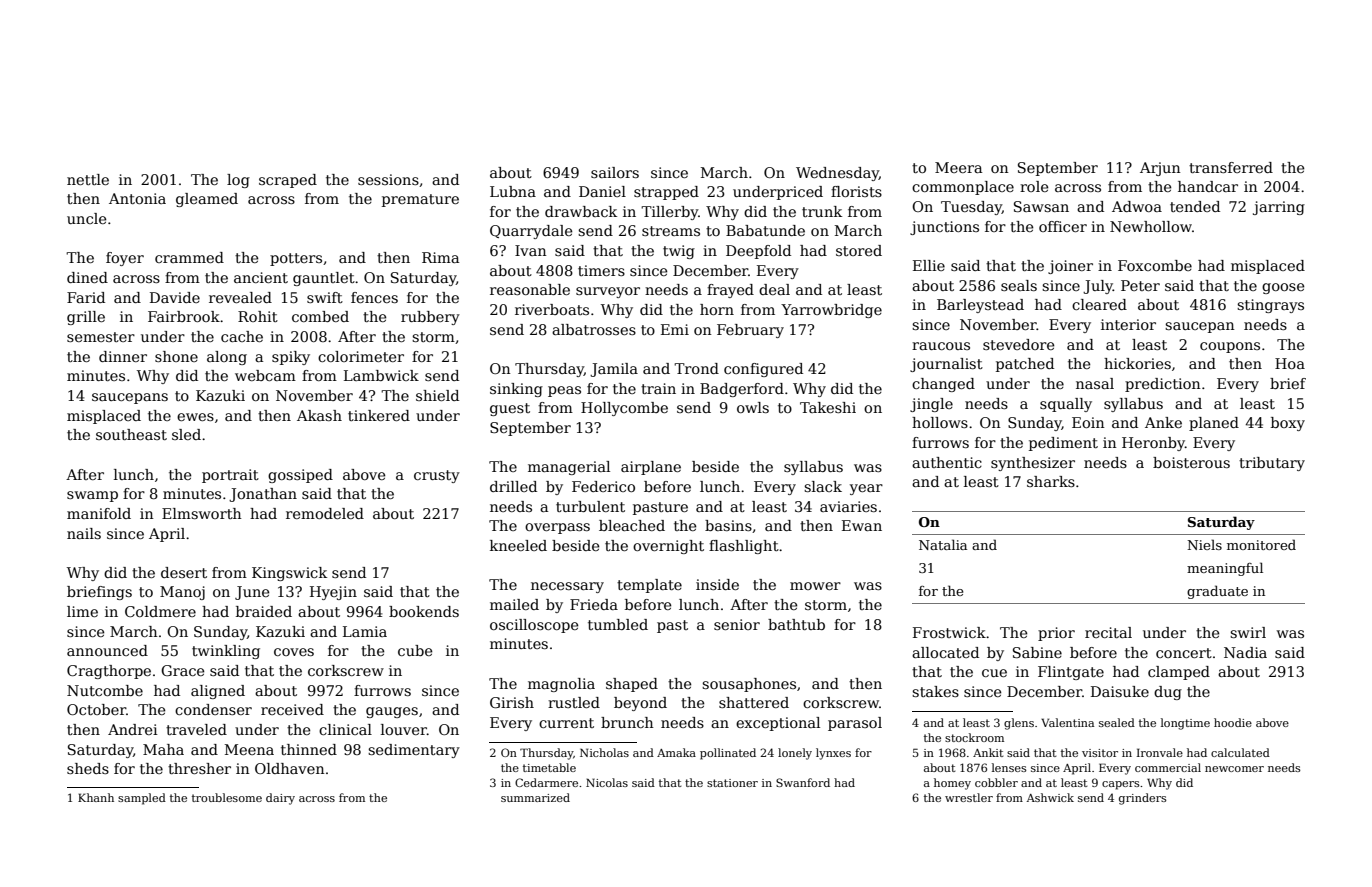 This document has width=1372, height=887. Describe the element at coordinates (1217, 592) in the document. I see `graduate` at that location.
